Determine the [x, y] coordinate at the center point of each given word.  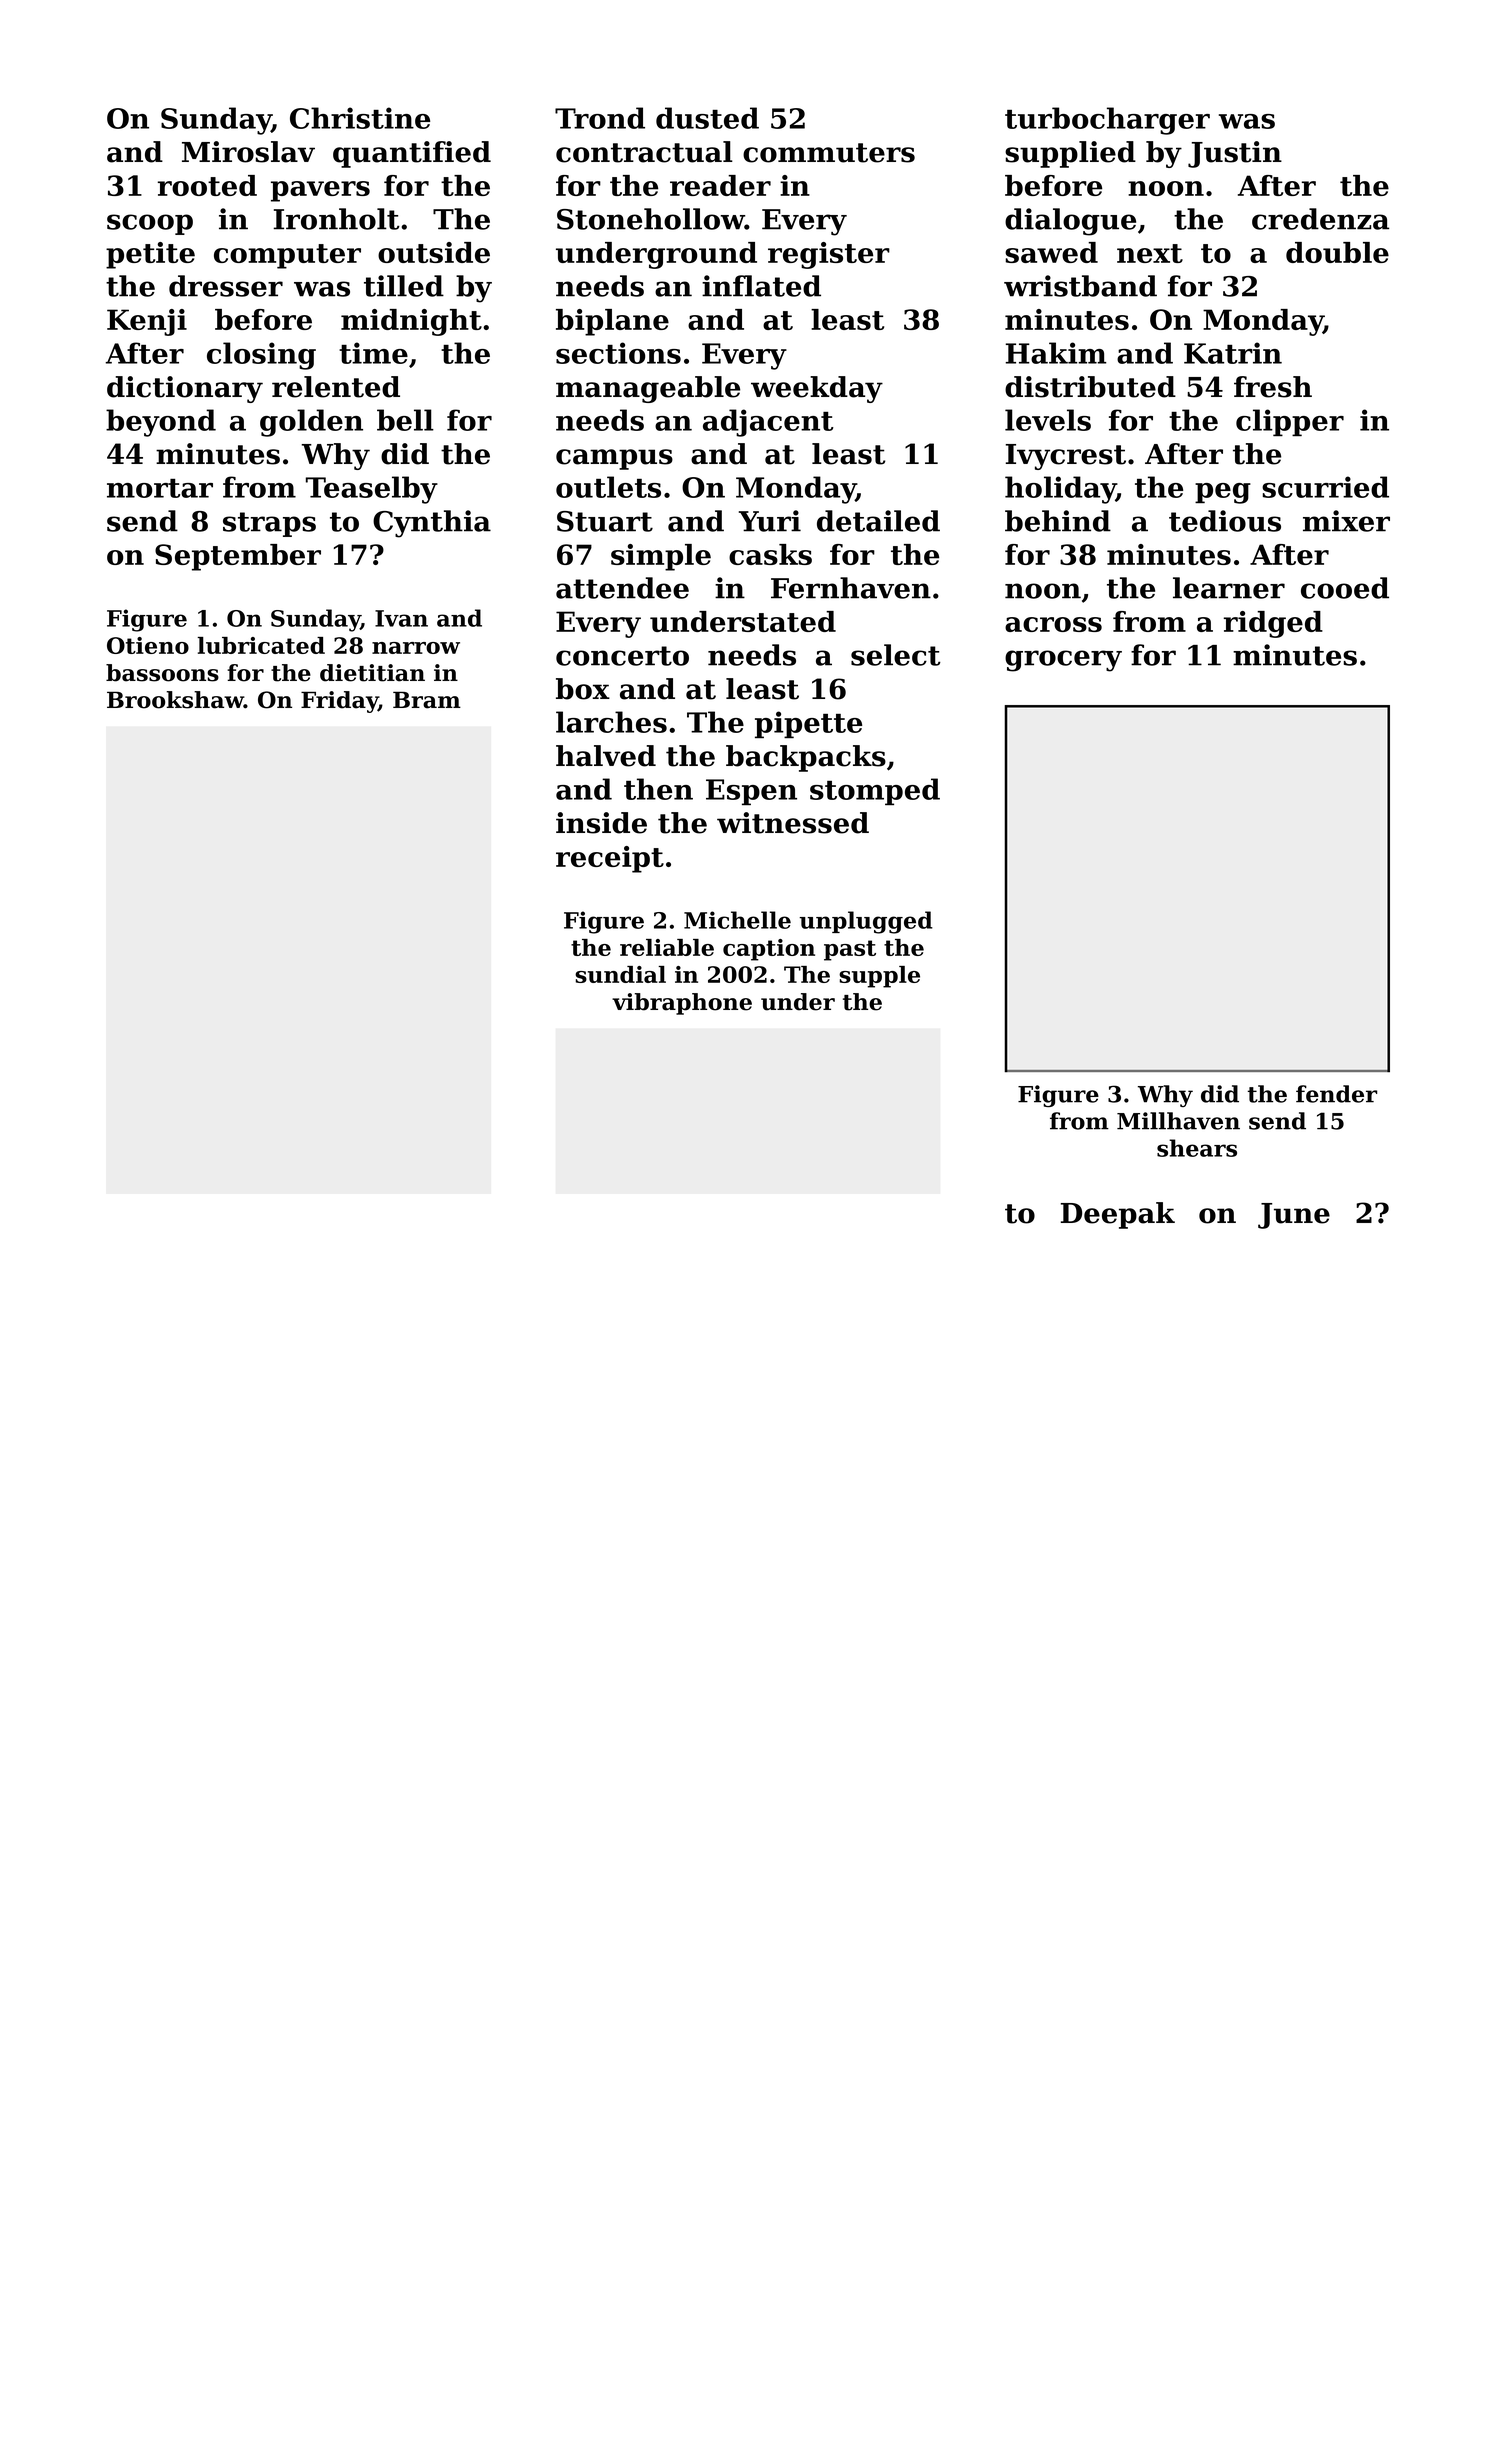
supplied [1070, 154]
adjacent [768, 423]
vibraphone [682, 1004]
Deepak [1118, 1215]
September [238, 557]
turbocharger [1107, 121]
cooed [1345, 588]
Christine [360, 118]
